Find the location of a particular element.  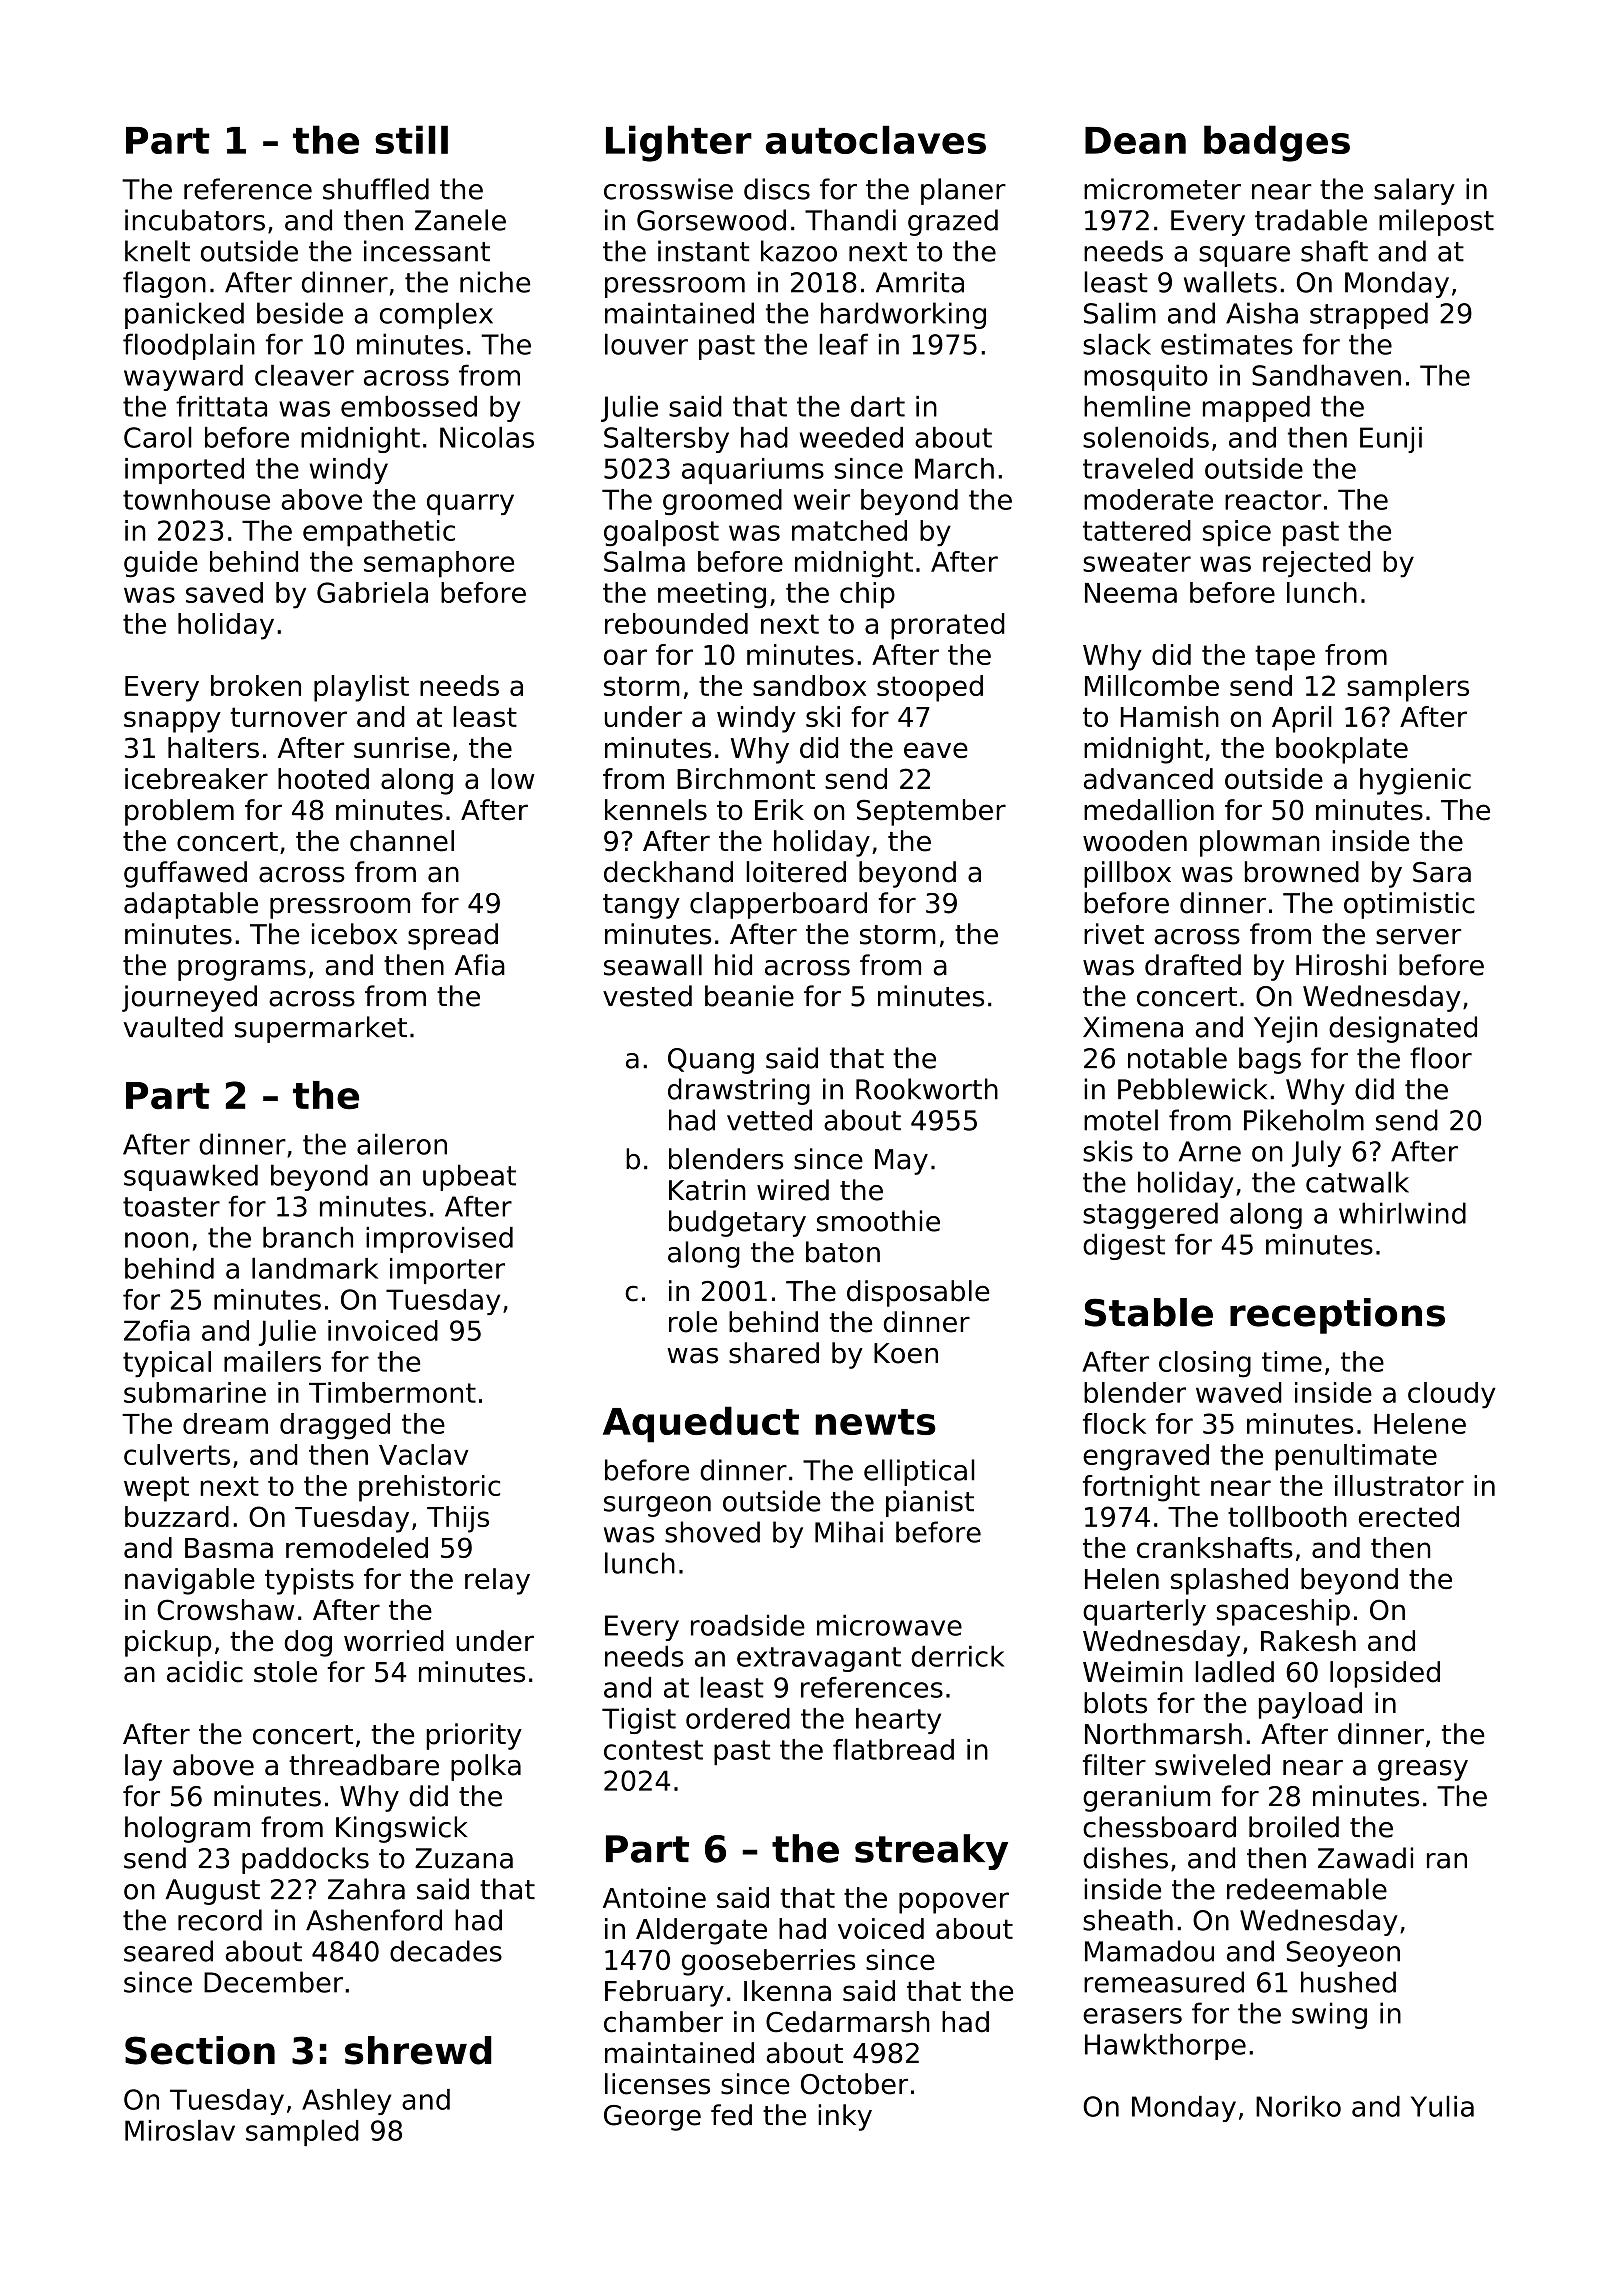

shuffled is located at coordinates (376, 189).
